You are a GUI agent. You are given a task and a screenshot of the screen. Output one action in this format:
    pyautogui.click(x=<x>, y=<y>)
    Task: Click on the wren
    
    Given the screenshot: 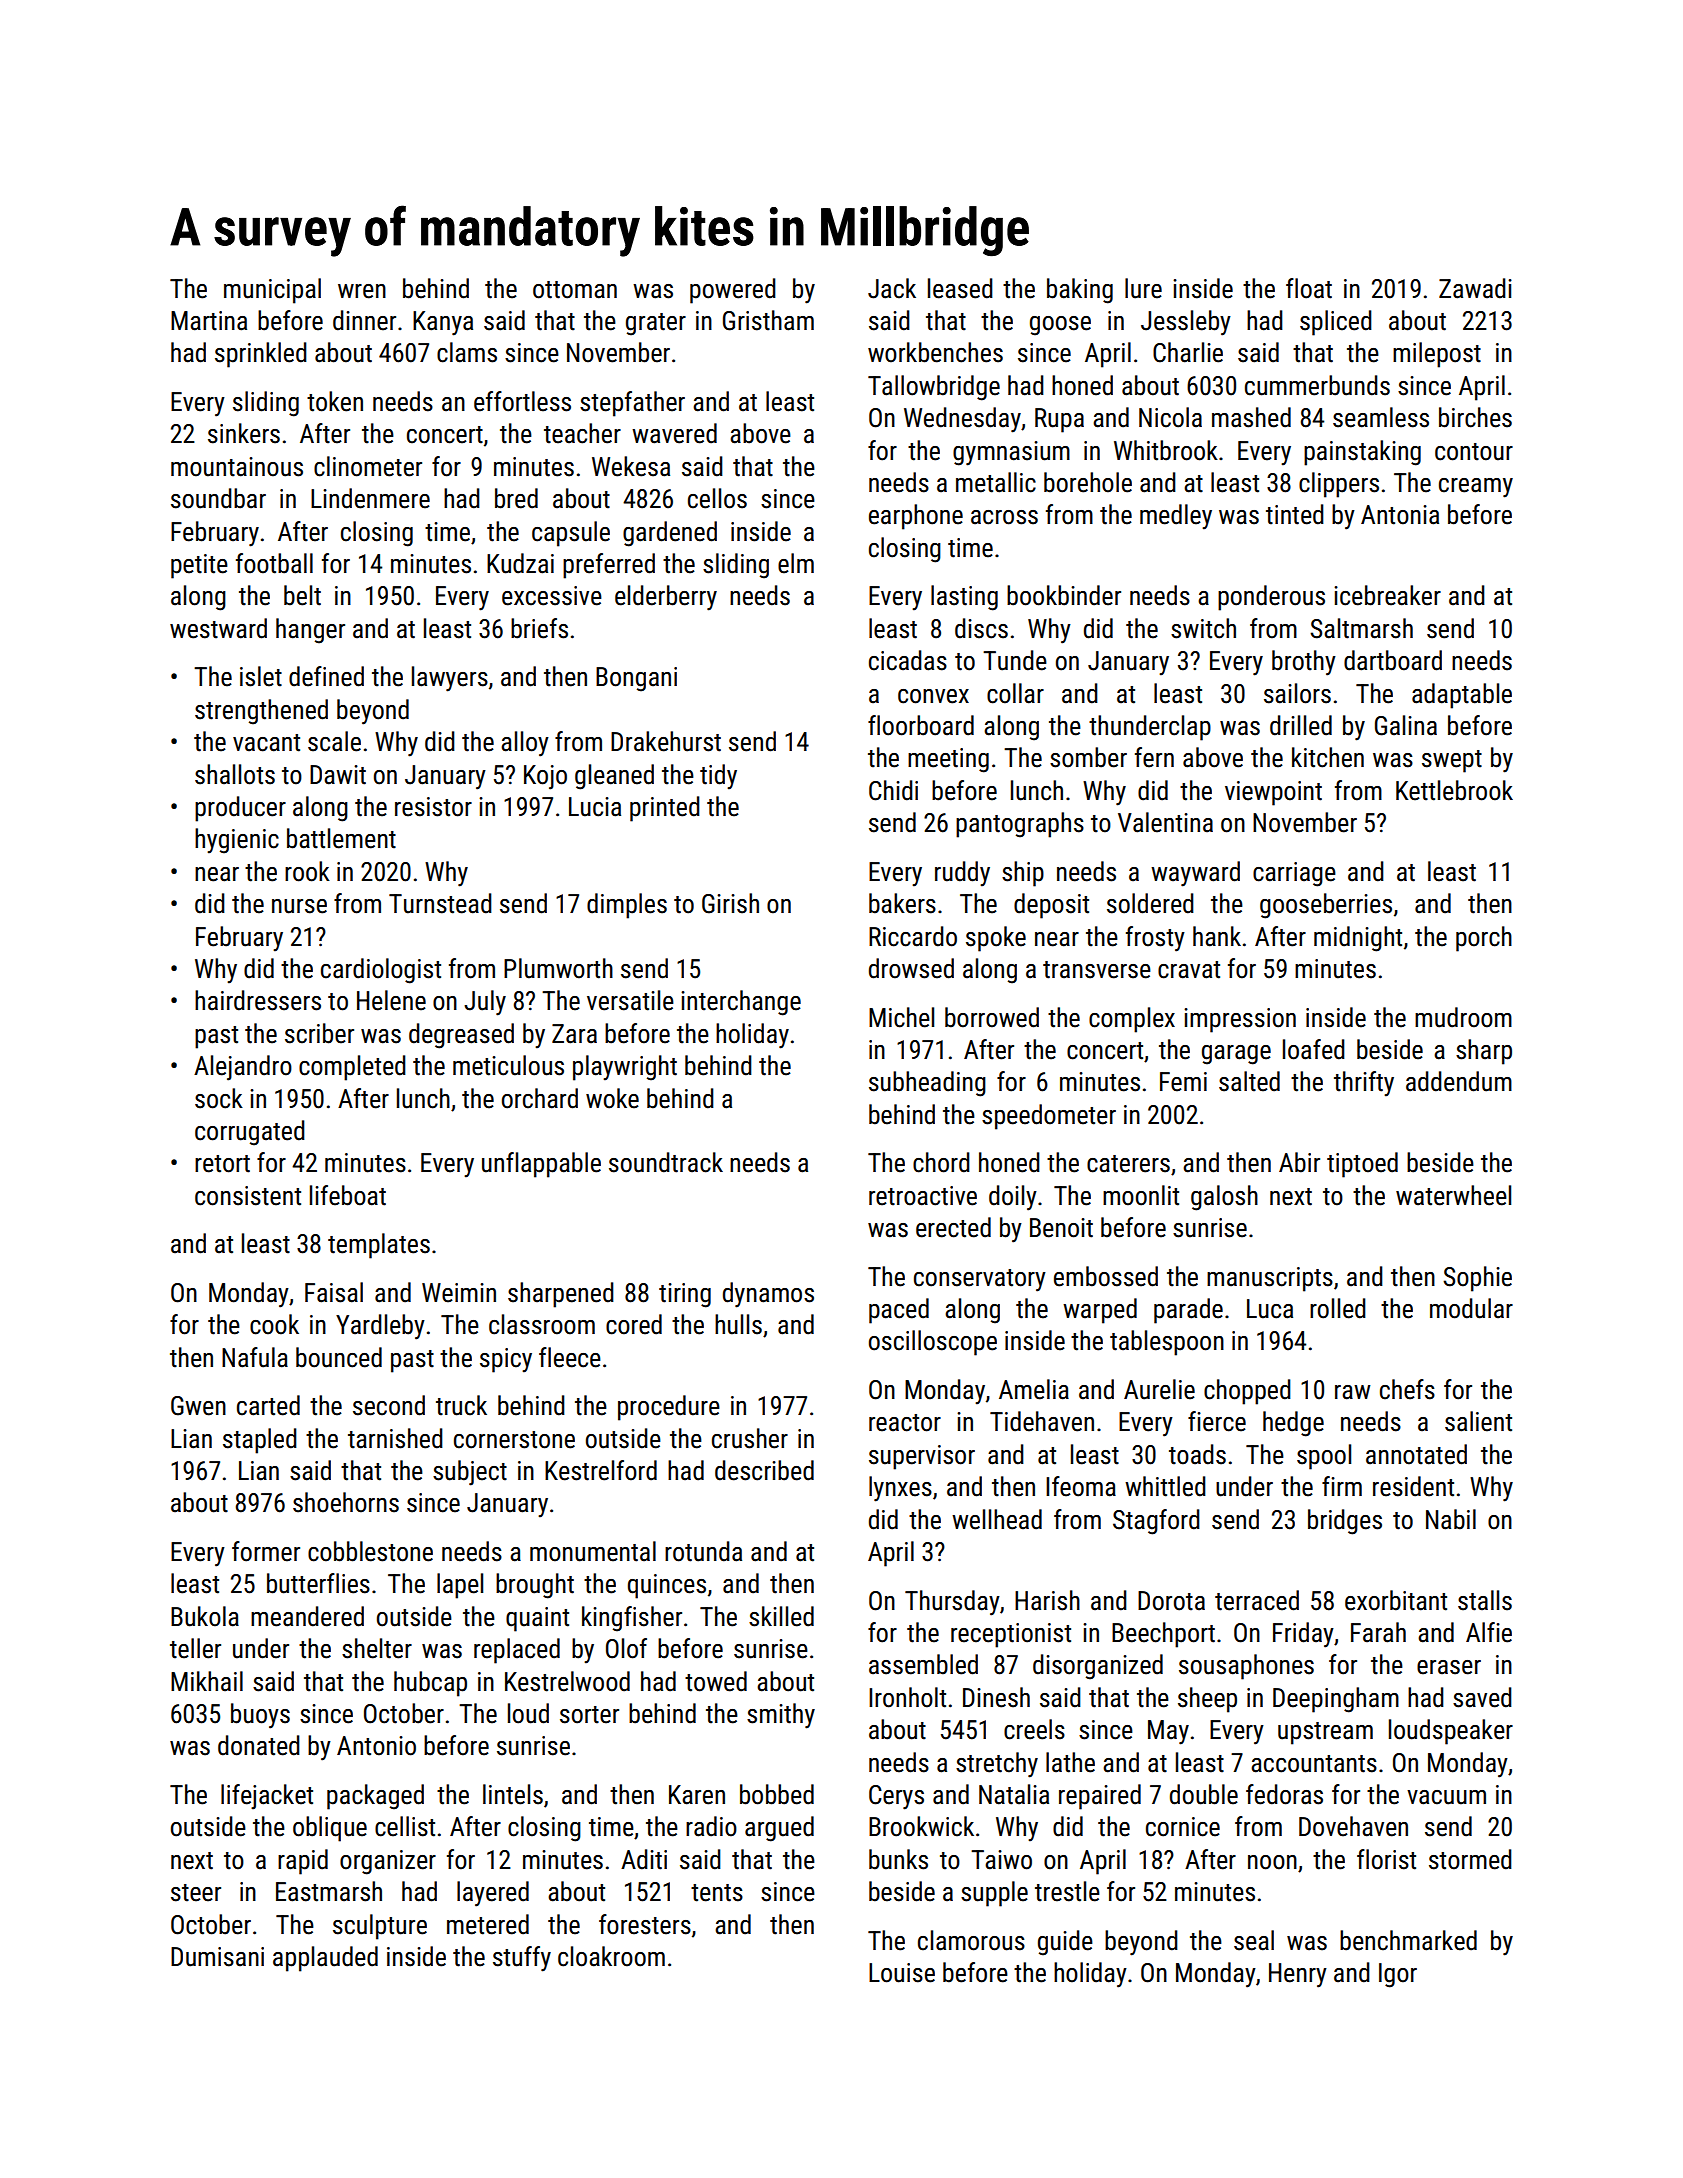 What is the action you would take?
    pyautogui.click(x=362, y=291)
